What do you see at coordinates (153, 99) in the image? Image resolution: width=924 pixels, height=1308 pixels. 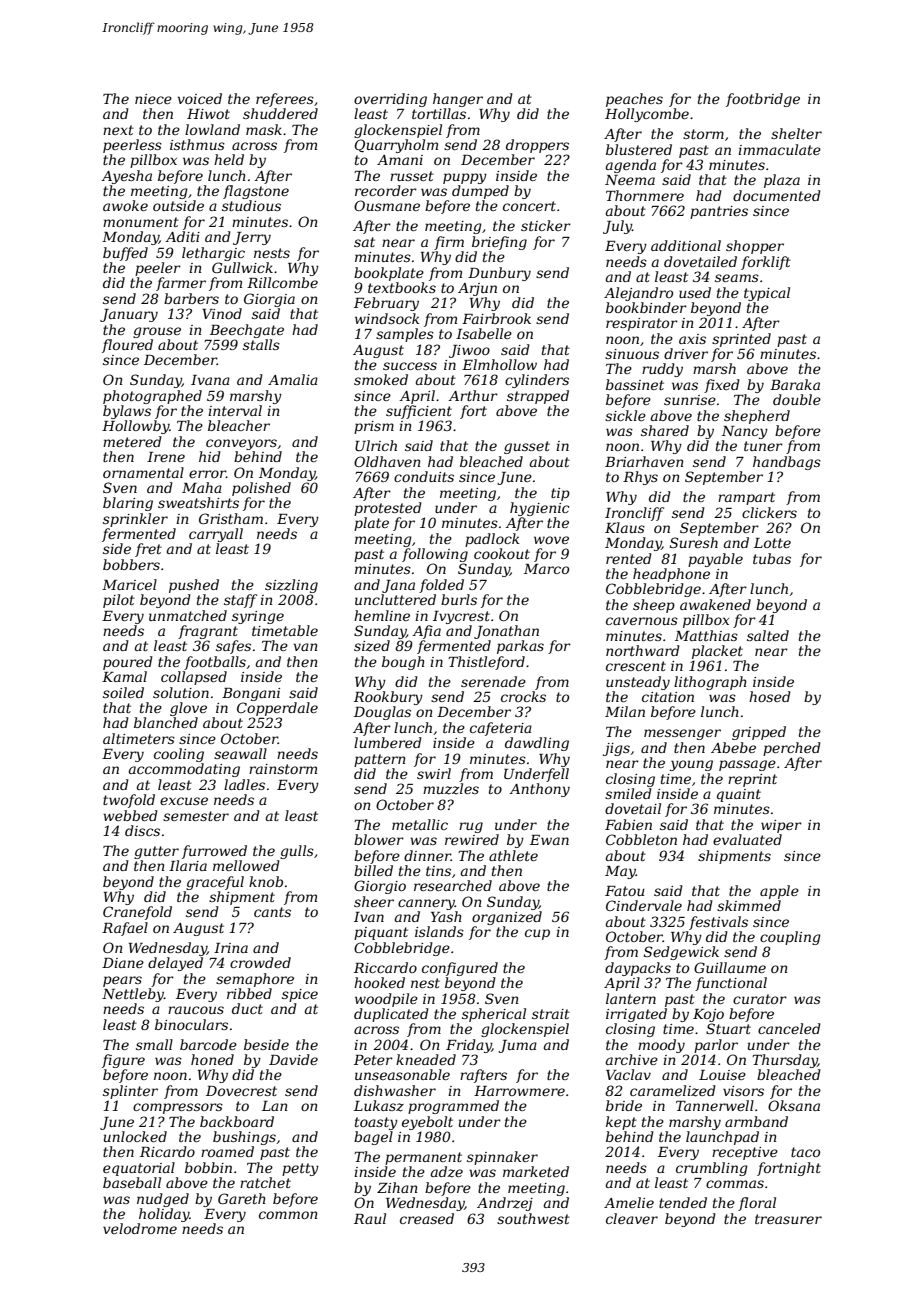 I see `niece` at bounding box center [153, 99].
